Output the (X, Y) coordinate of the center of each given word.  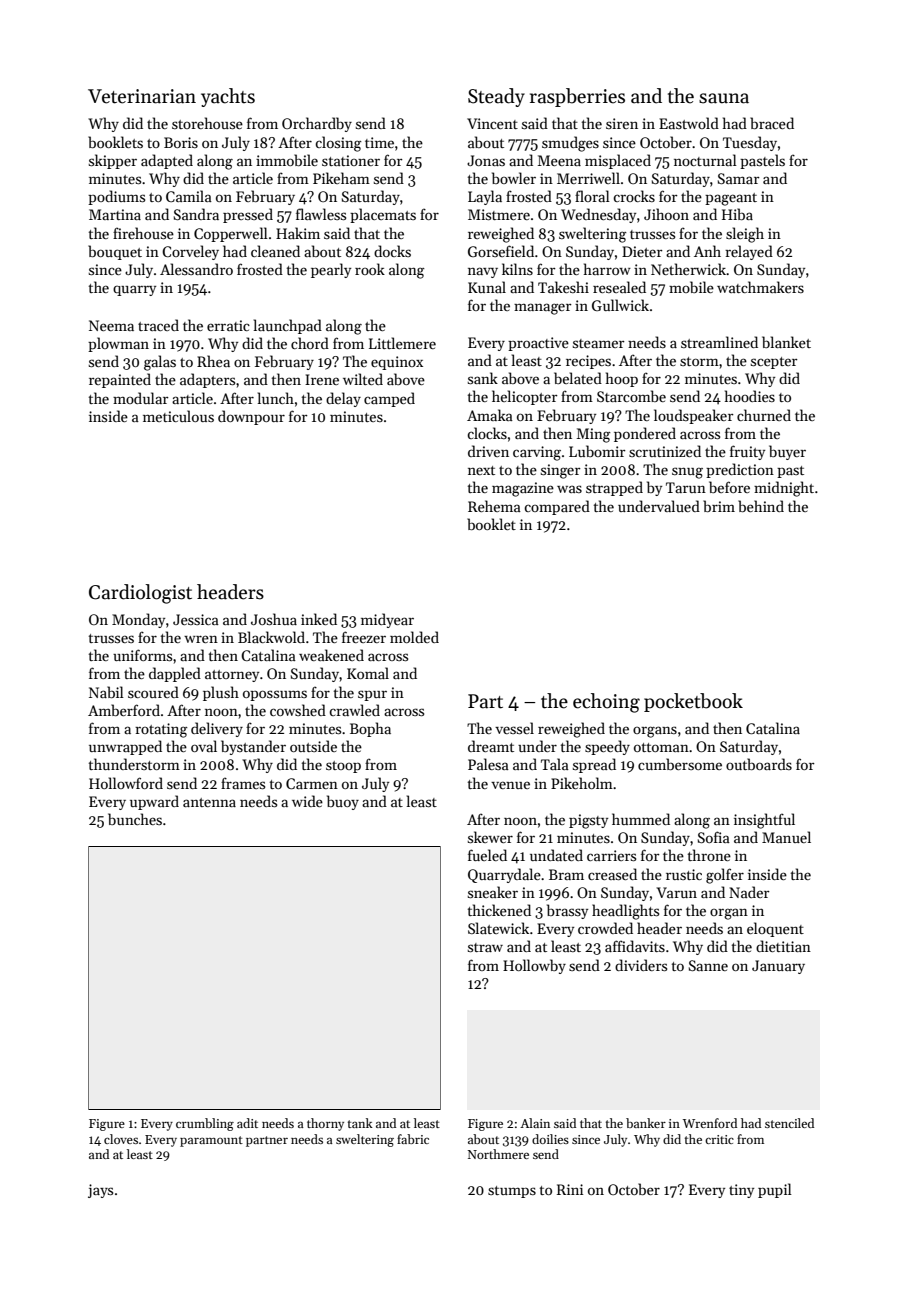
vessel (514, 728)
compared (557, 507)
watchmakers (760, 287)
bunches (135, 819)
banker (646, 1123)
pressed (248, 215)
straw (485, 947)
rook (370, 269)
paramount (211, 1141)
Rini (570, 1189)
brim (719, 506)
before (729, 487)
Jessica (196, 619)
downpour (251, 417)
